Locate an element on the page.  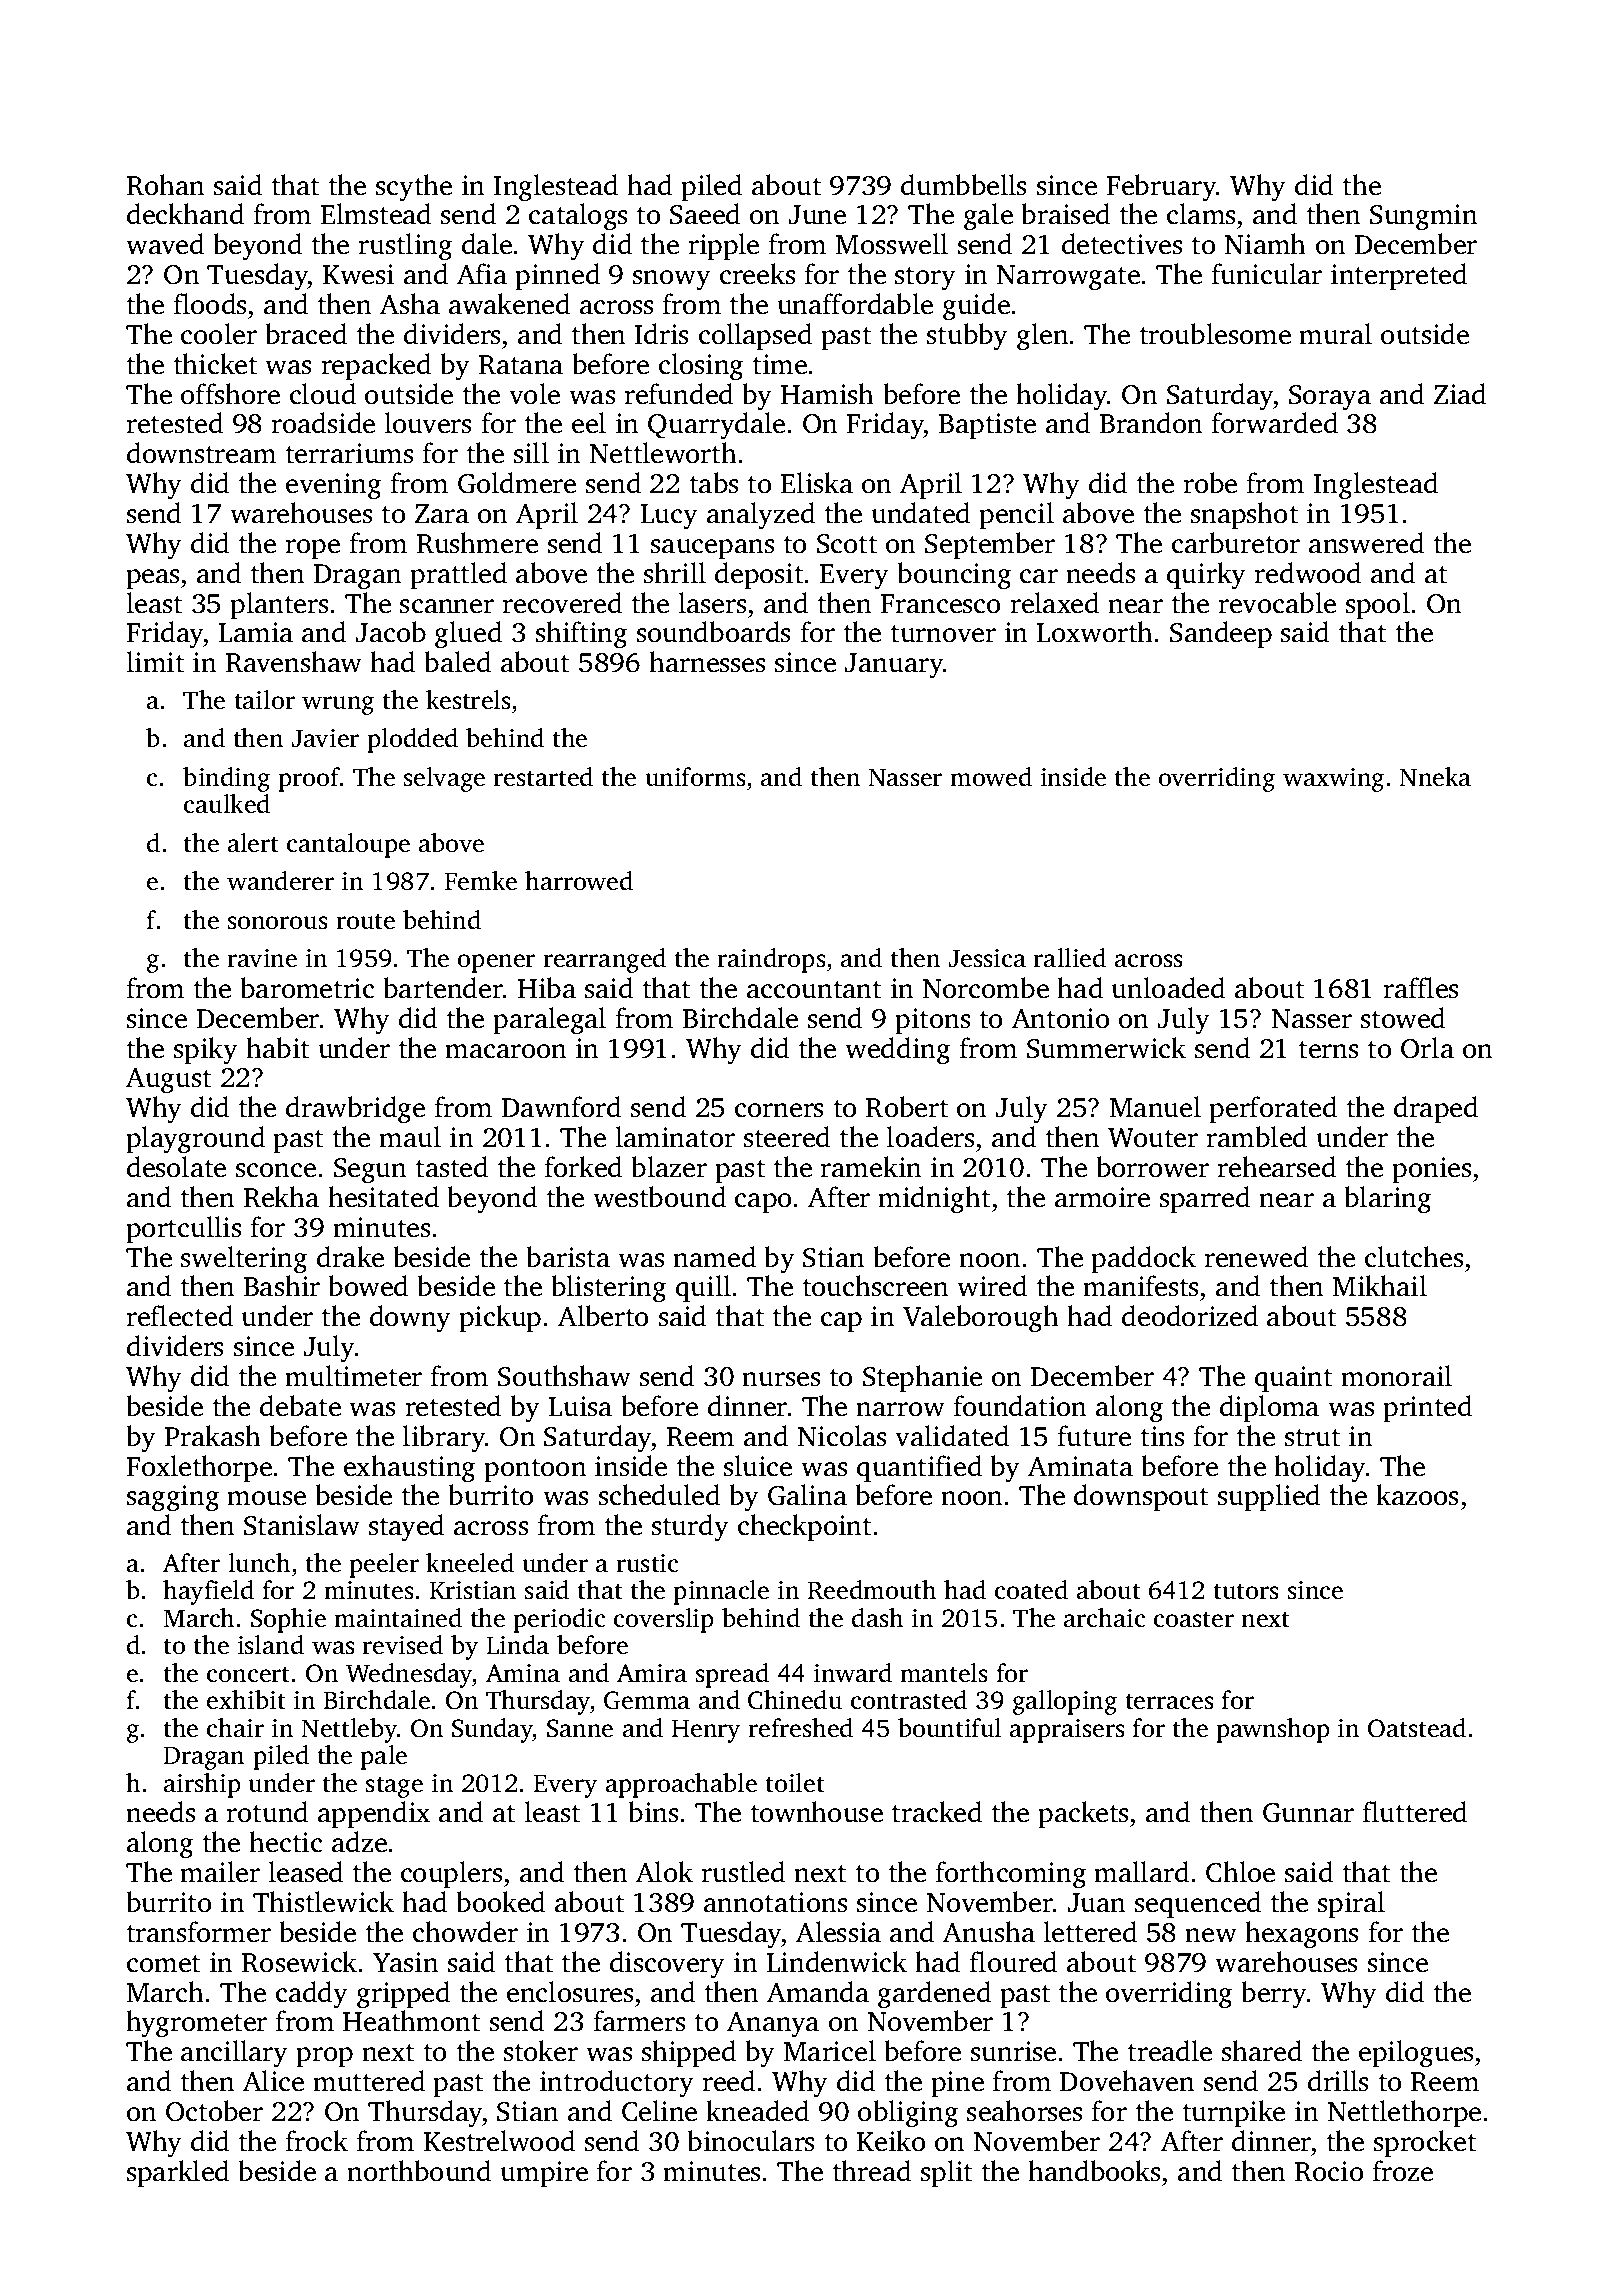
scythe is located at coordinates (414, 188).
